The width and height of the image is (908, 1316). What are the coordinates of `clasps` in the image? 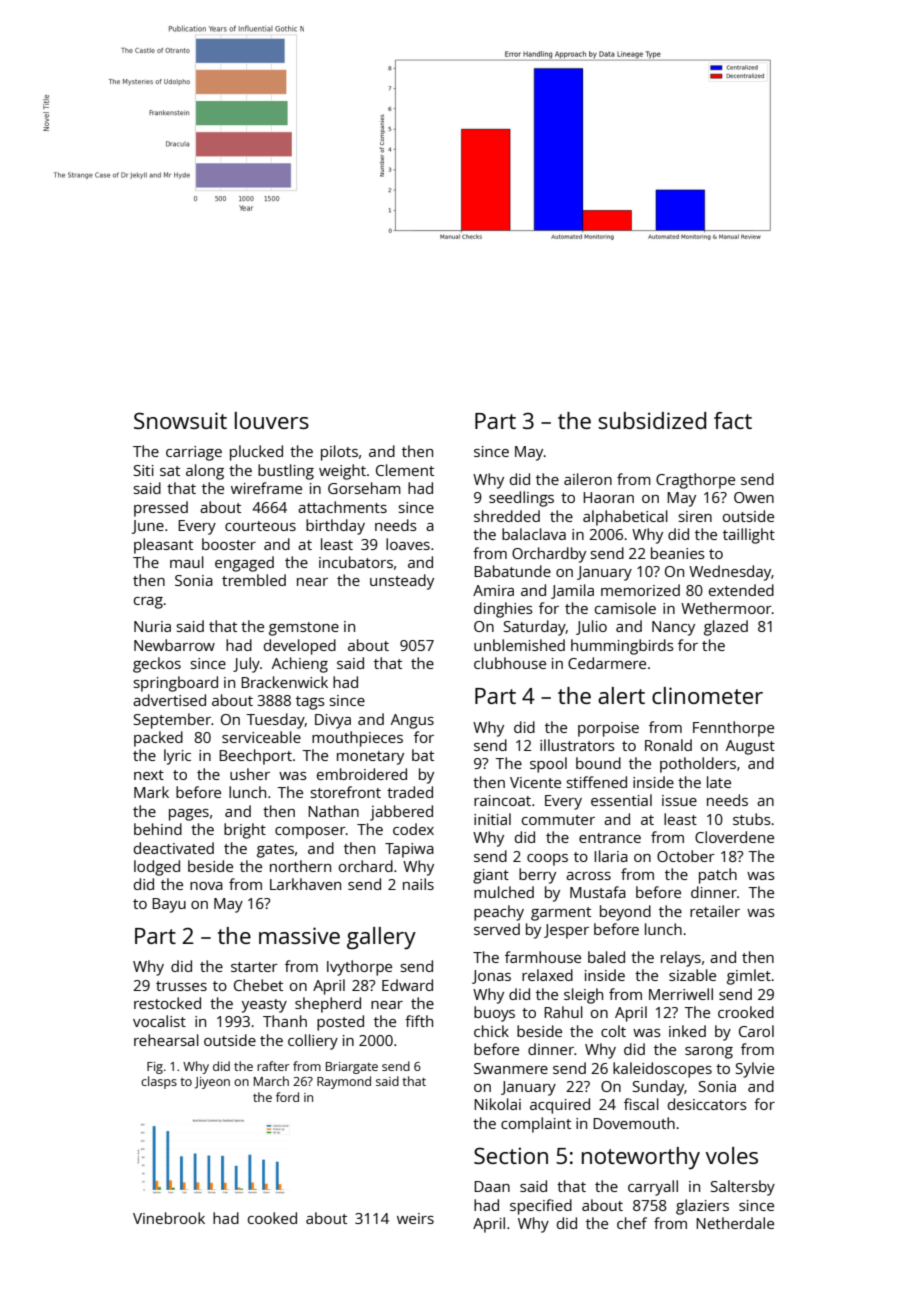 It's located at (159, 1082).
